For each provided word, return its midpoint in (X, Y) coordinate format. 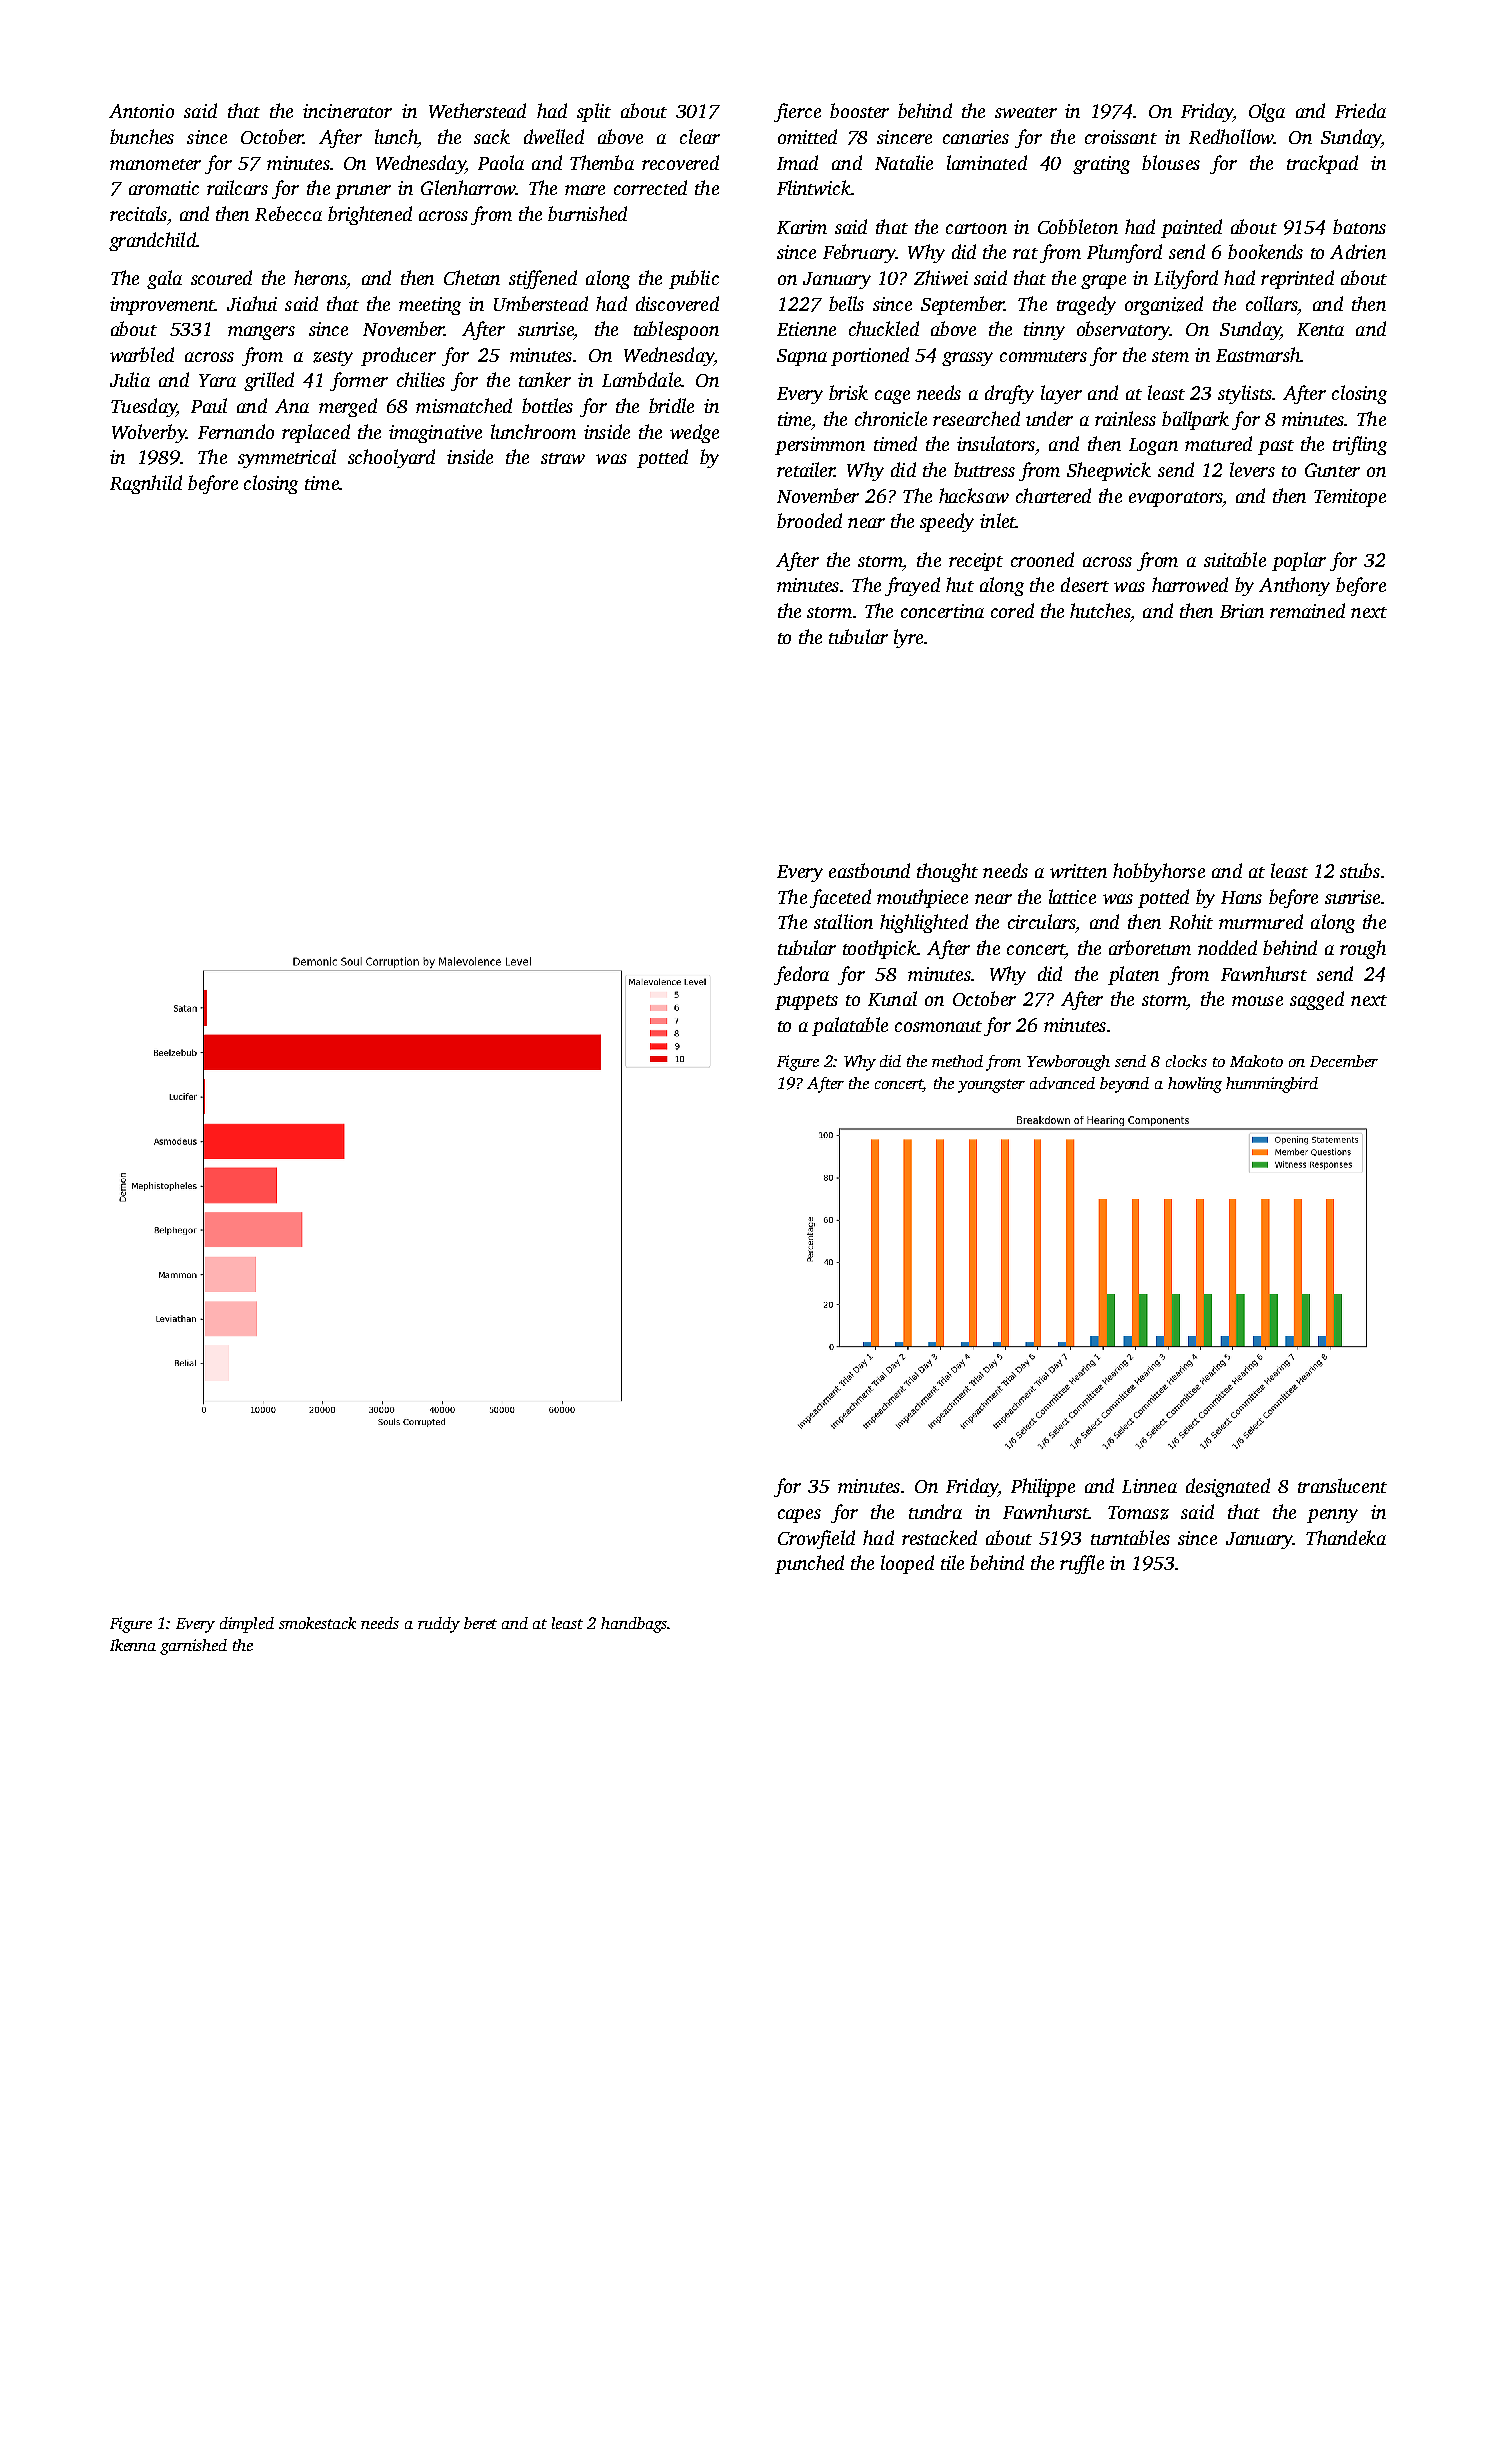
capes (799, 1516)
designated (1228, 1487)
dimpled (247, 1625)
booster (859, 110)
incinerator (347, 111)
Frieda (1360, 110)
